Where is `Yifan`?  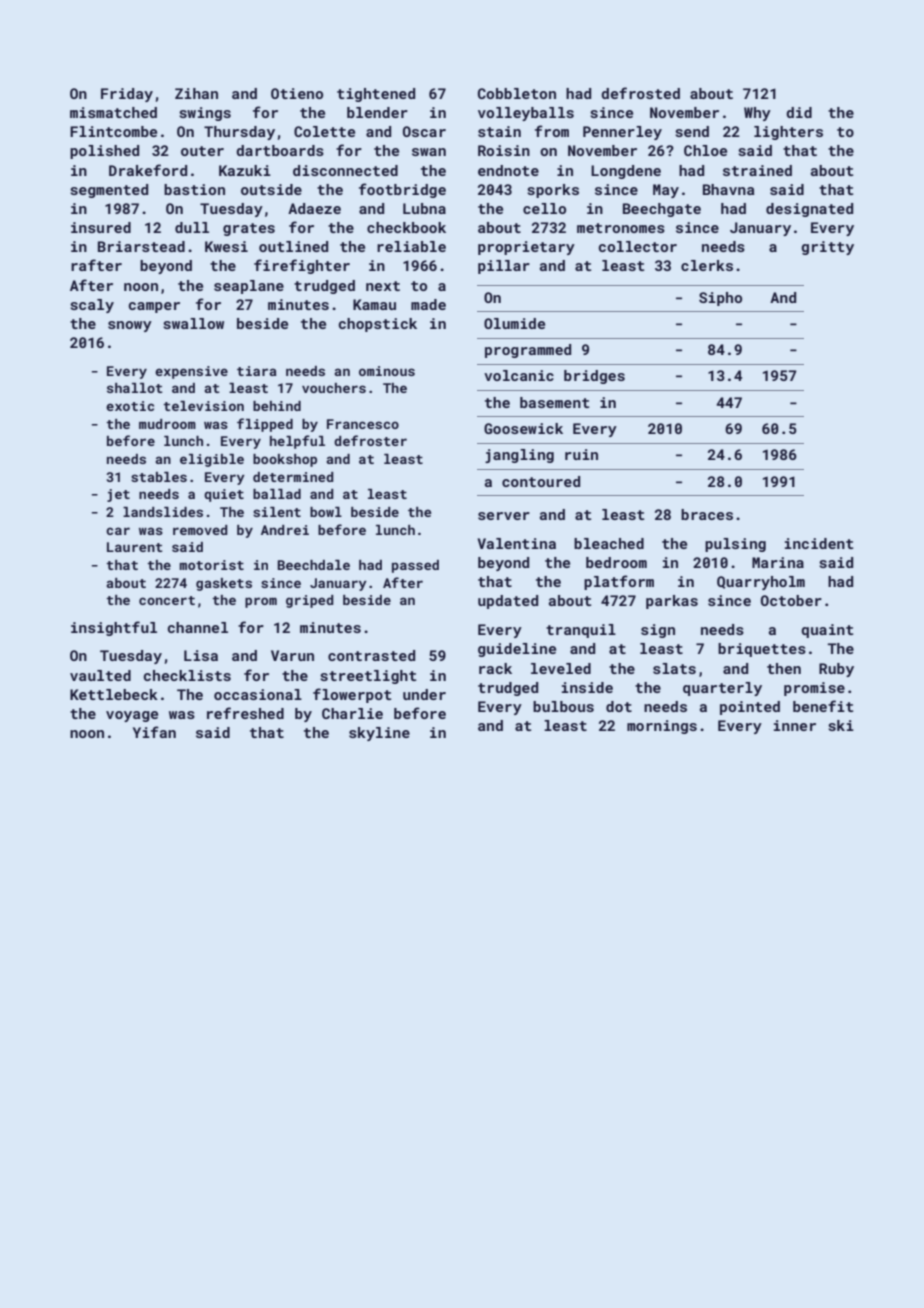 Yifan is located at coordinates (154, 732).
